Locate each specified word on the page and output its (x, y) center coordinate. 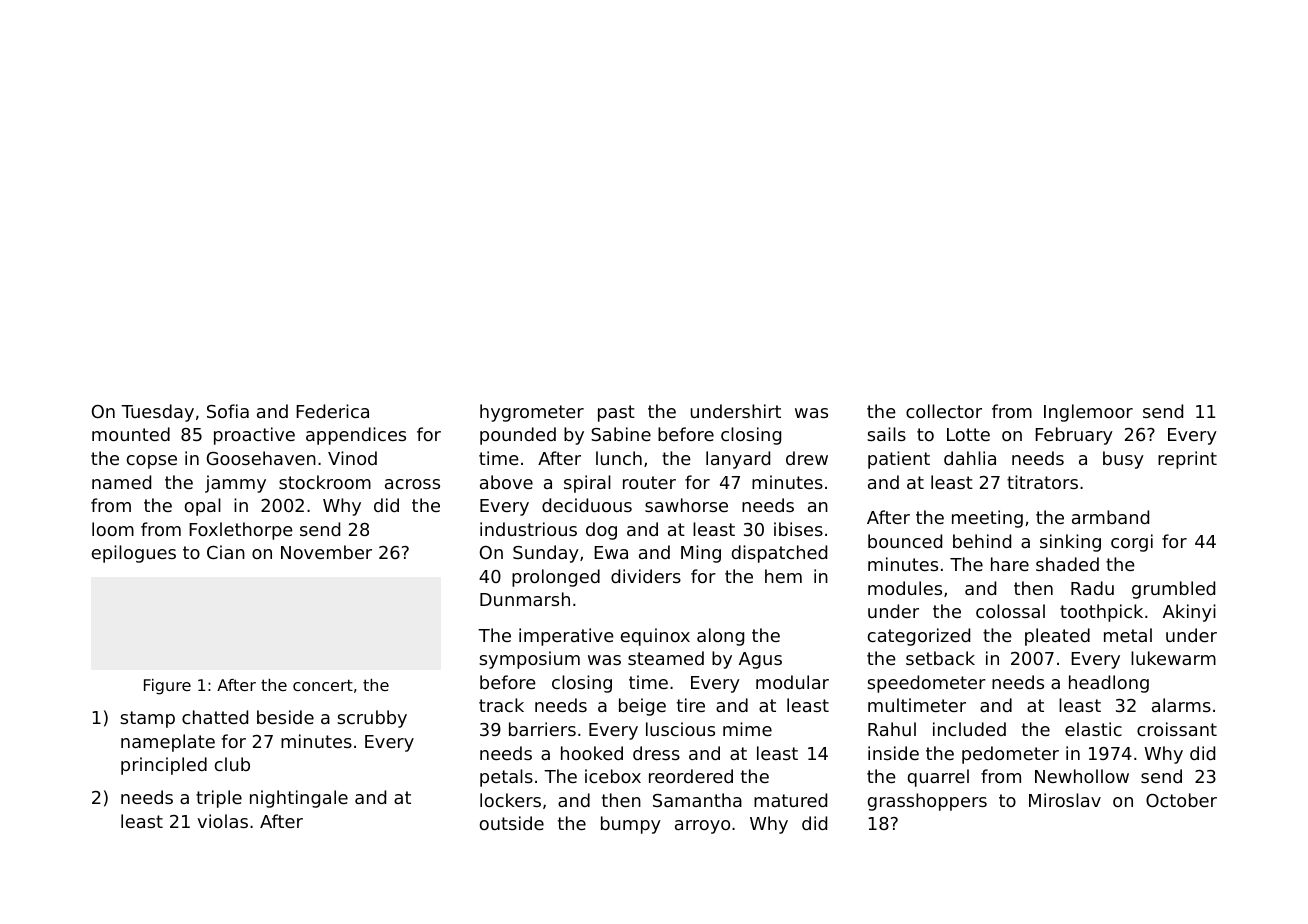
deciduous (587, 505)
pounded (518, 436)
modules (905, 588)
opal (203, 507)
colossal (1010, 611)
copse (152, 462)
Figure (167, 687)
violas (223, 821)
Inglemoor (1088, 413)
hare (1010, 564)
